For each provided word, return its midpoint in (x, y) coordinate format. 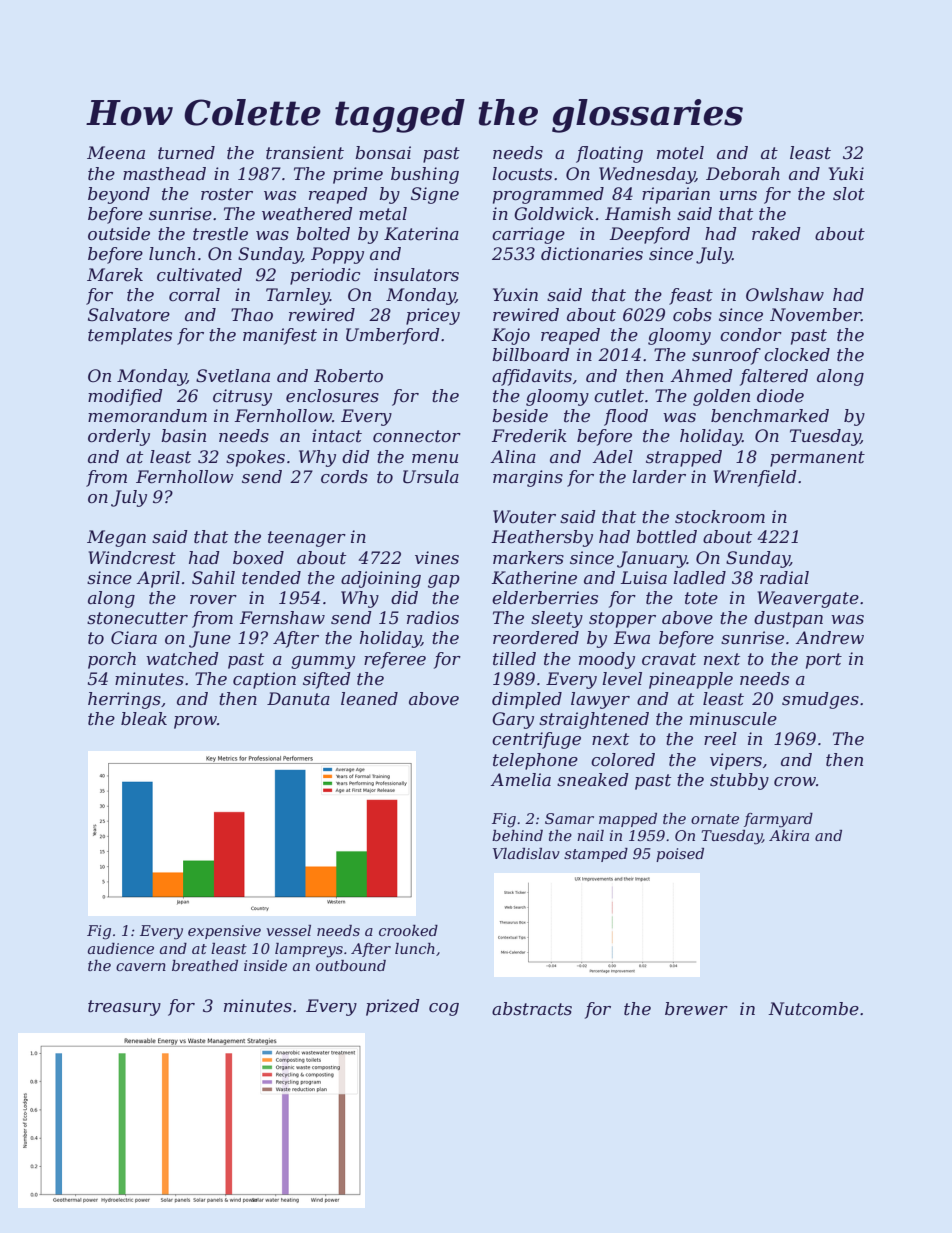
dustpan (788, 619)
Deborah (743, 174)
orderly (119, 437)
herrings (124, 700)
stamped (596, 855)
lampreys (309, 950)
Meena (116, 153)
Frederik (529, 436)
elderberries (545, 598)
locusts (522, 174)
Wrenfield (755, 478)
